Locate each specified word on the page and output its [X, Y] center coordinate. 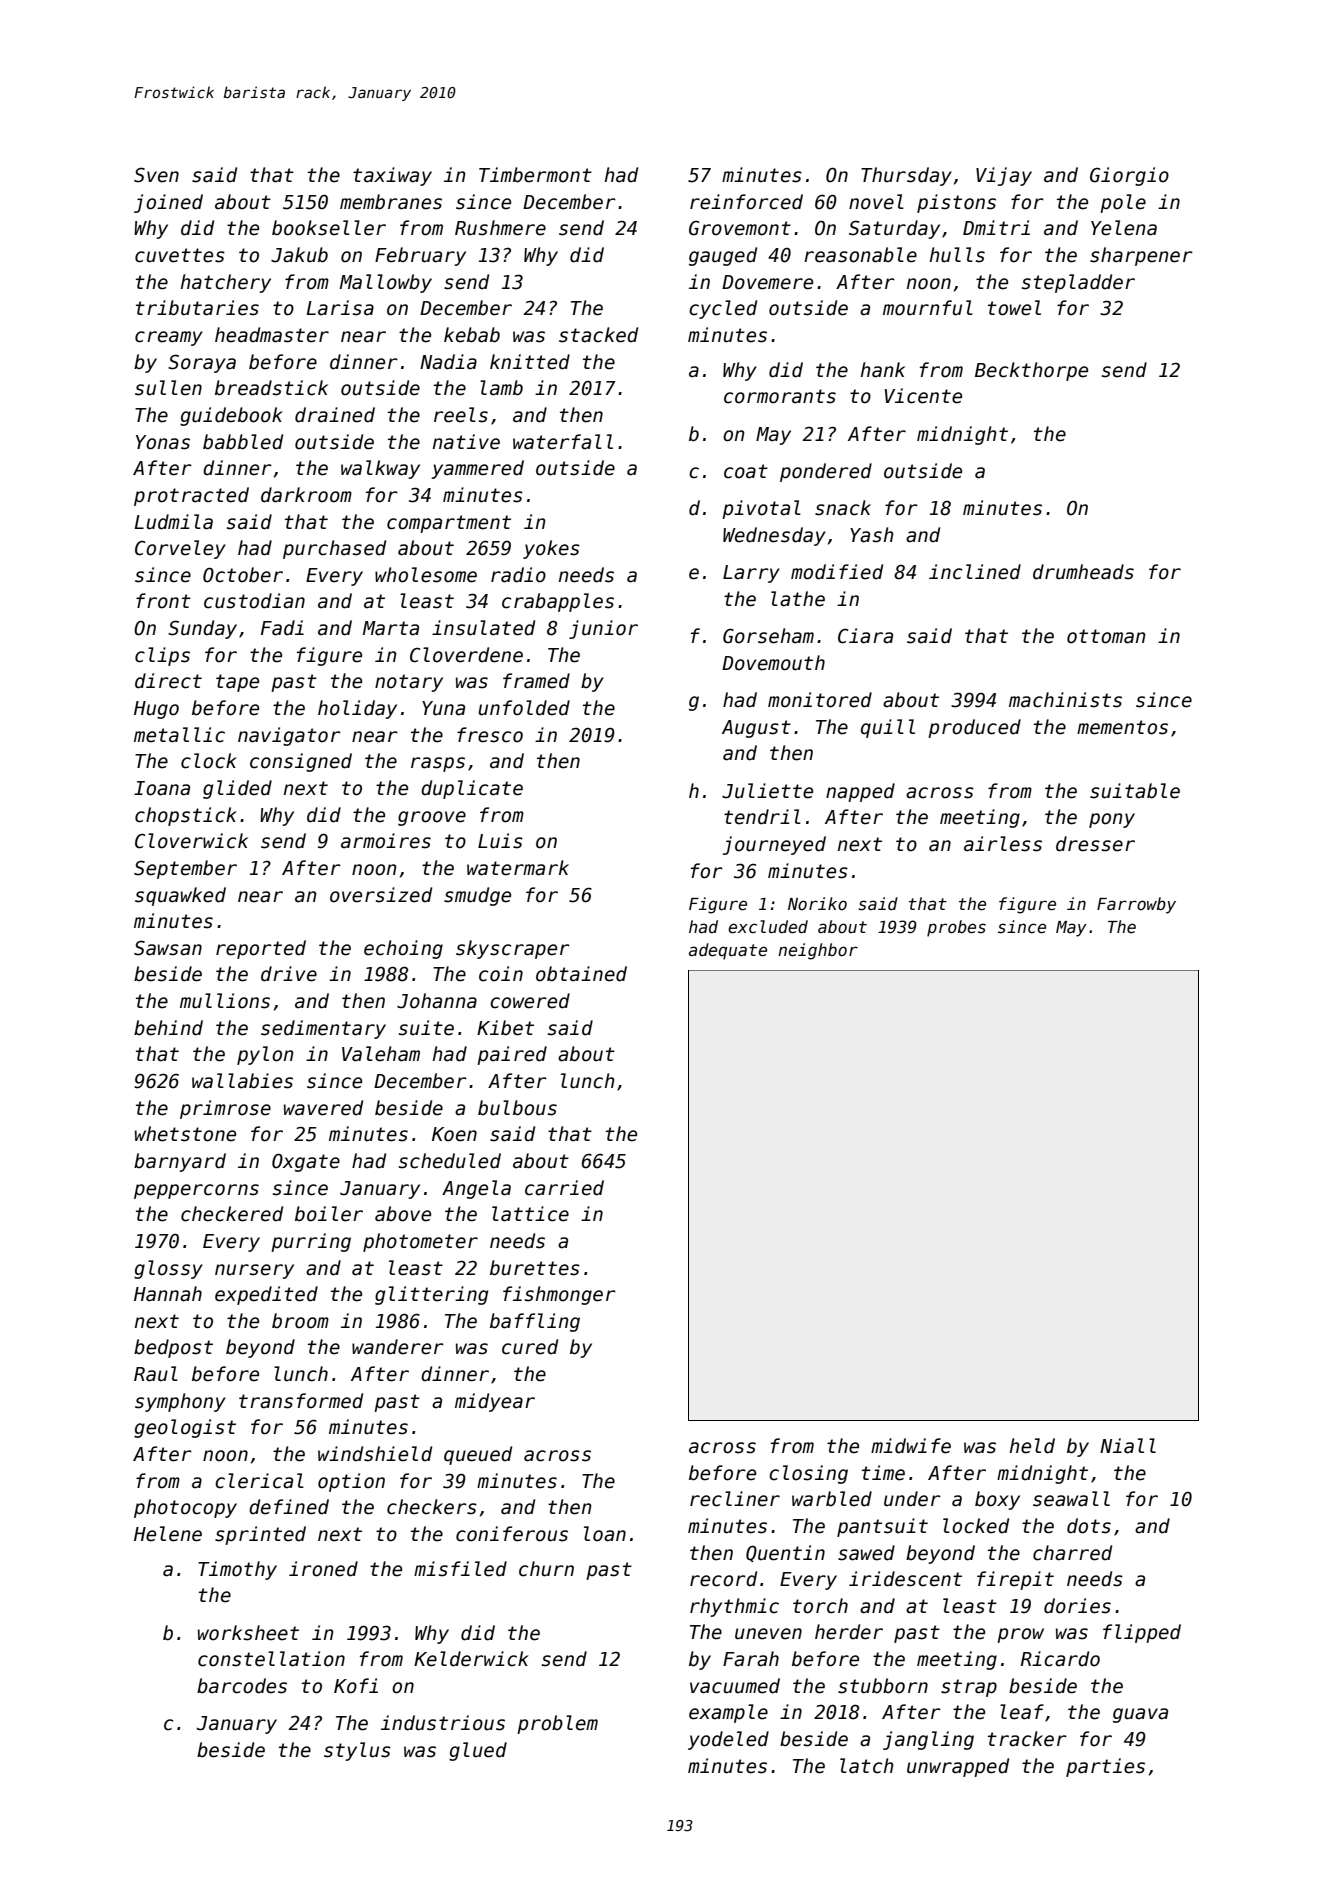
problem [557, 1724]
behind [168, 1028]
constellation [271, 1659]
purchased [334, 549]
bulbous [517, 1108]
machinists [1065, 700]
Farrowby [1136, 905]
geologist [185, 1428]
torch [820, 1606]
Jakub [299, 255]
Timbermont [535, 175]
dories [1077, 1606]
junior [603, 629]
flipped [1142, 1633]
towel [1014, 308]
